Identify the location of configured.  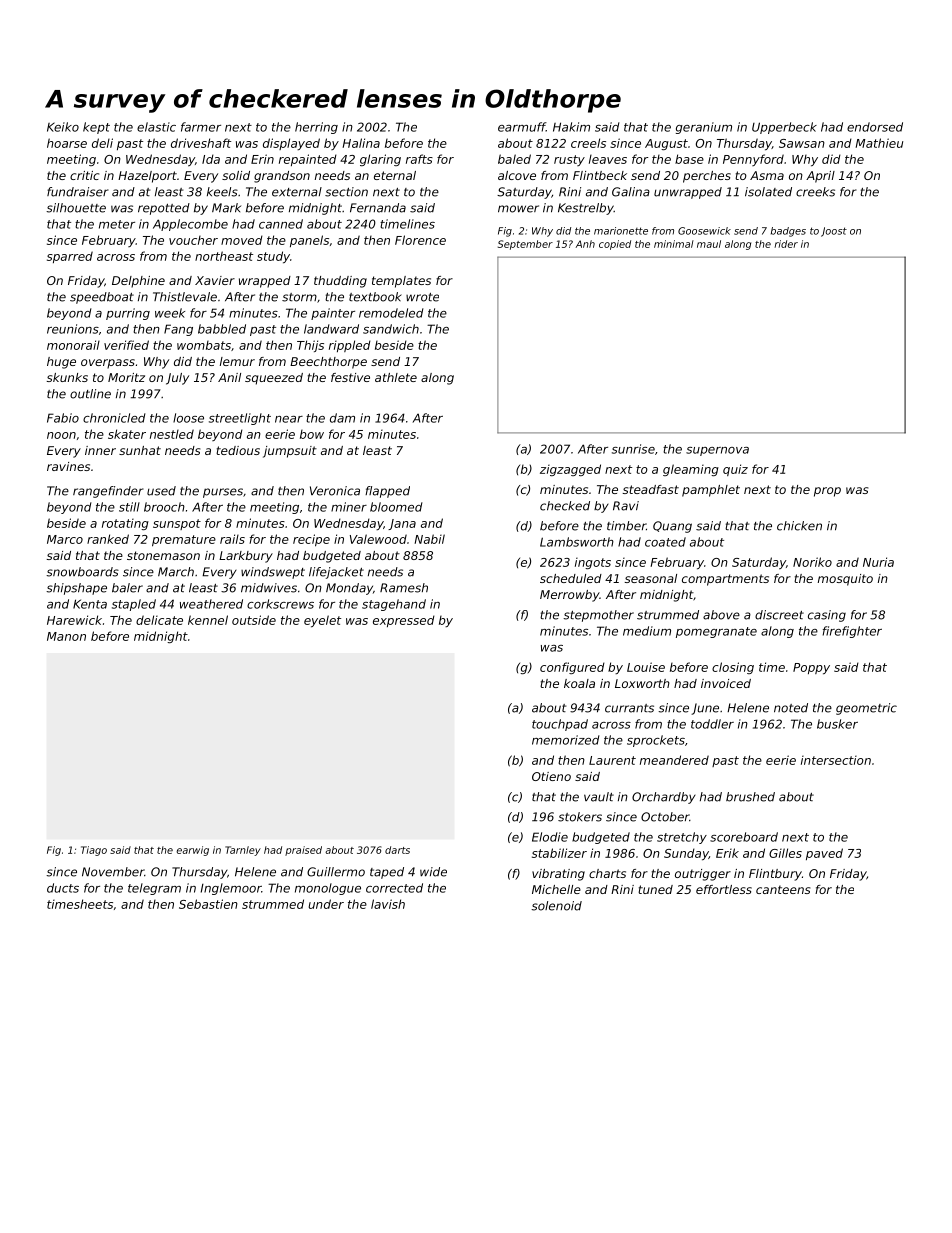
(572, 668).
